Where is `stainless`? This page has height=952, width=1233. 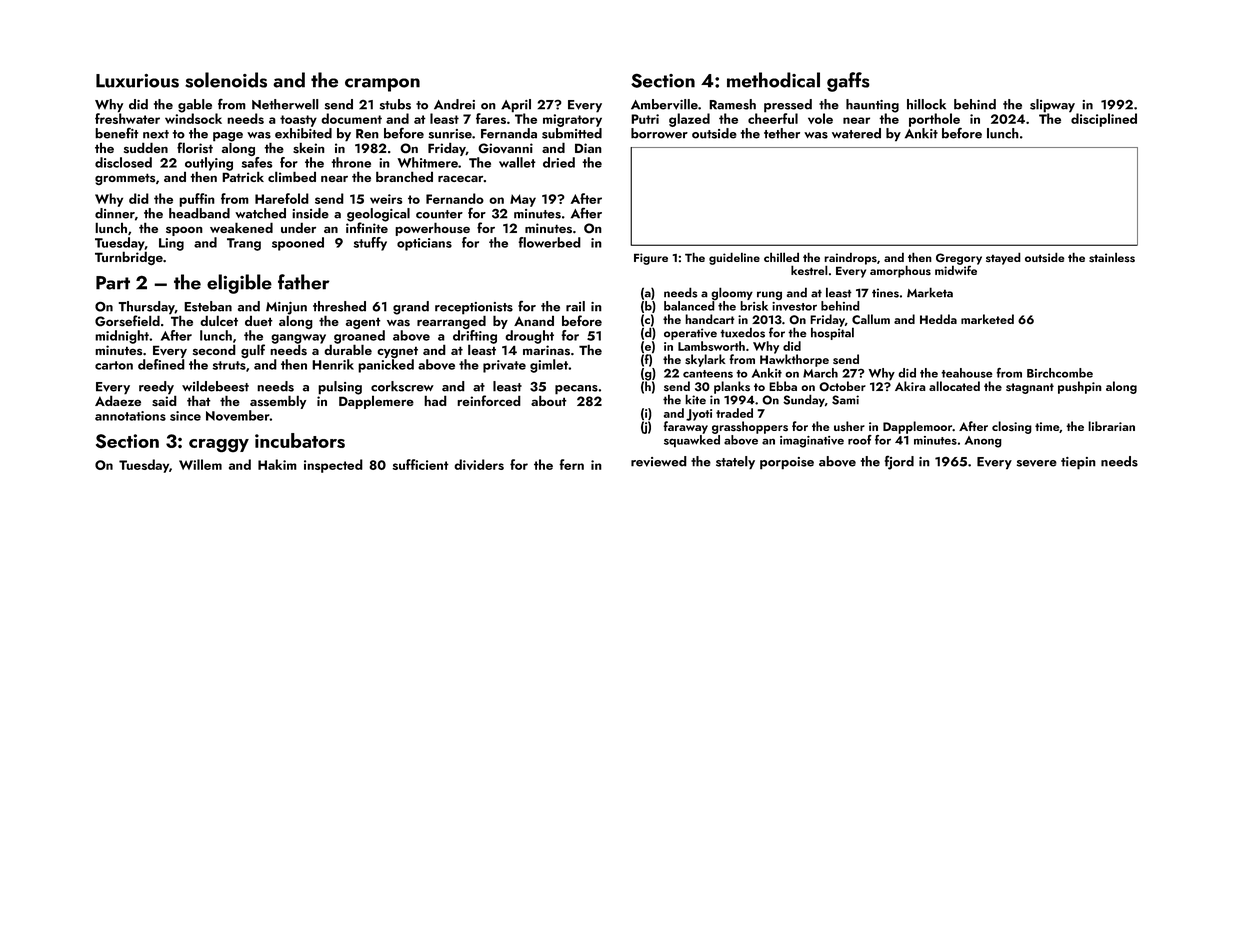 stainless is located at coordinates (1112, 257).
